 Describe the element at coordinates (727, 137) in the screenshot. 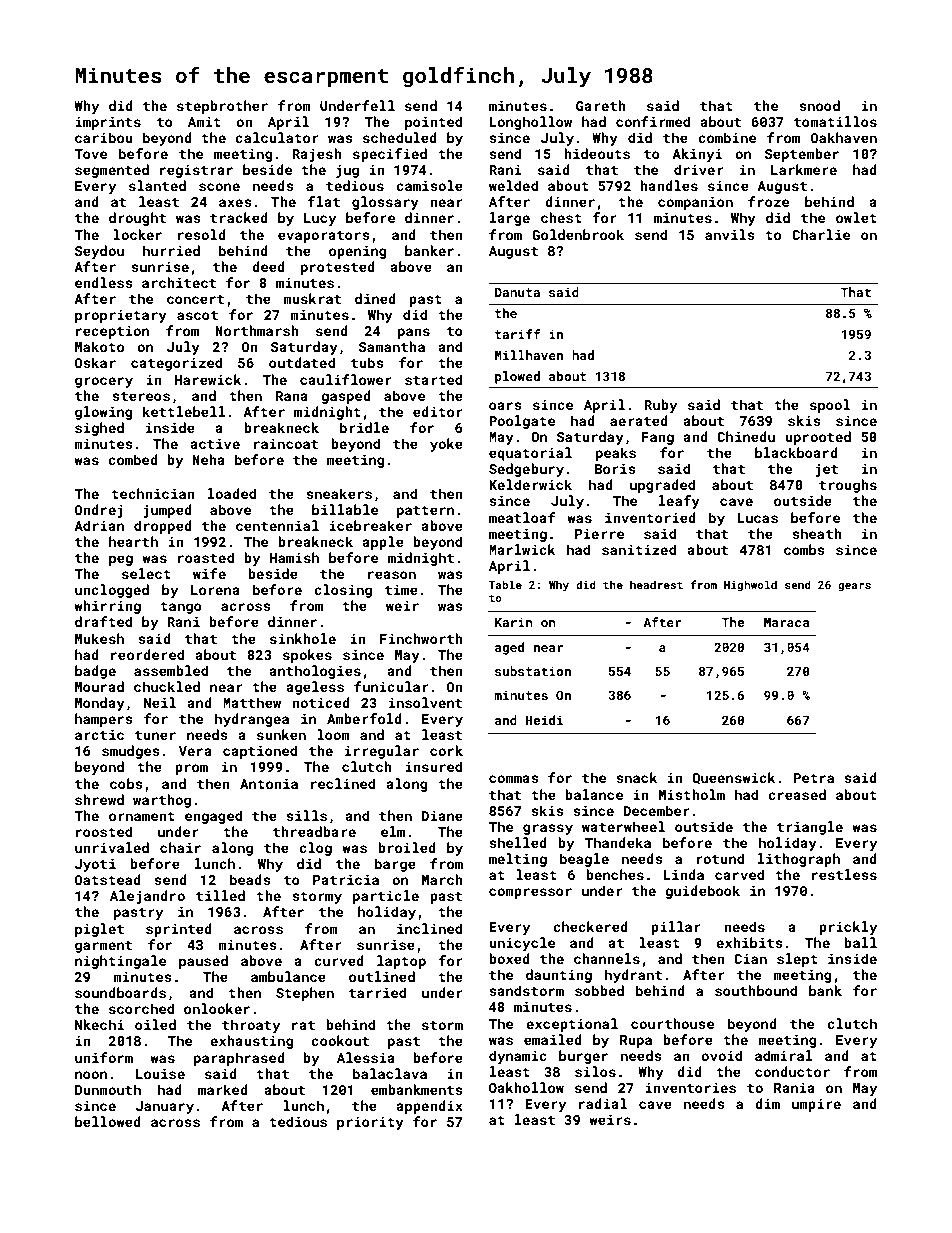

I see `combine` at that location.
